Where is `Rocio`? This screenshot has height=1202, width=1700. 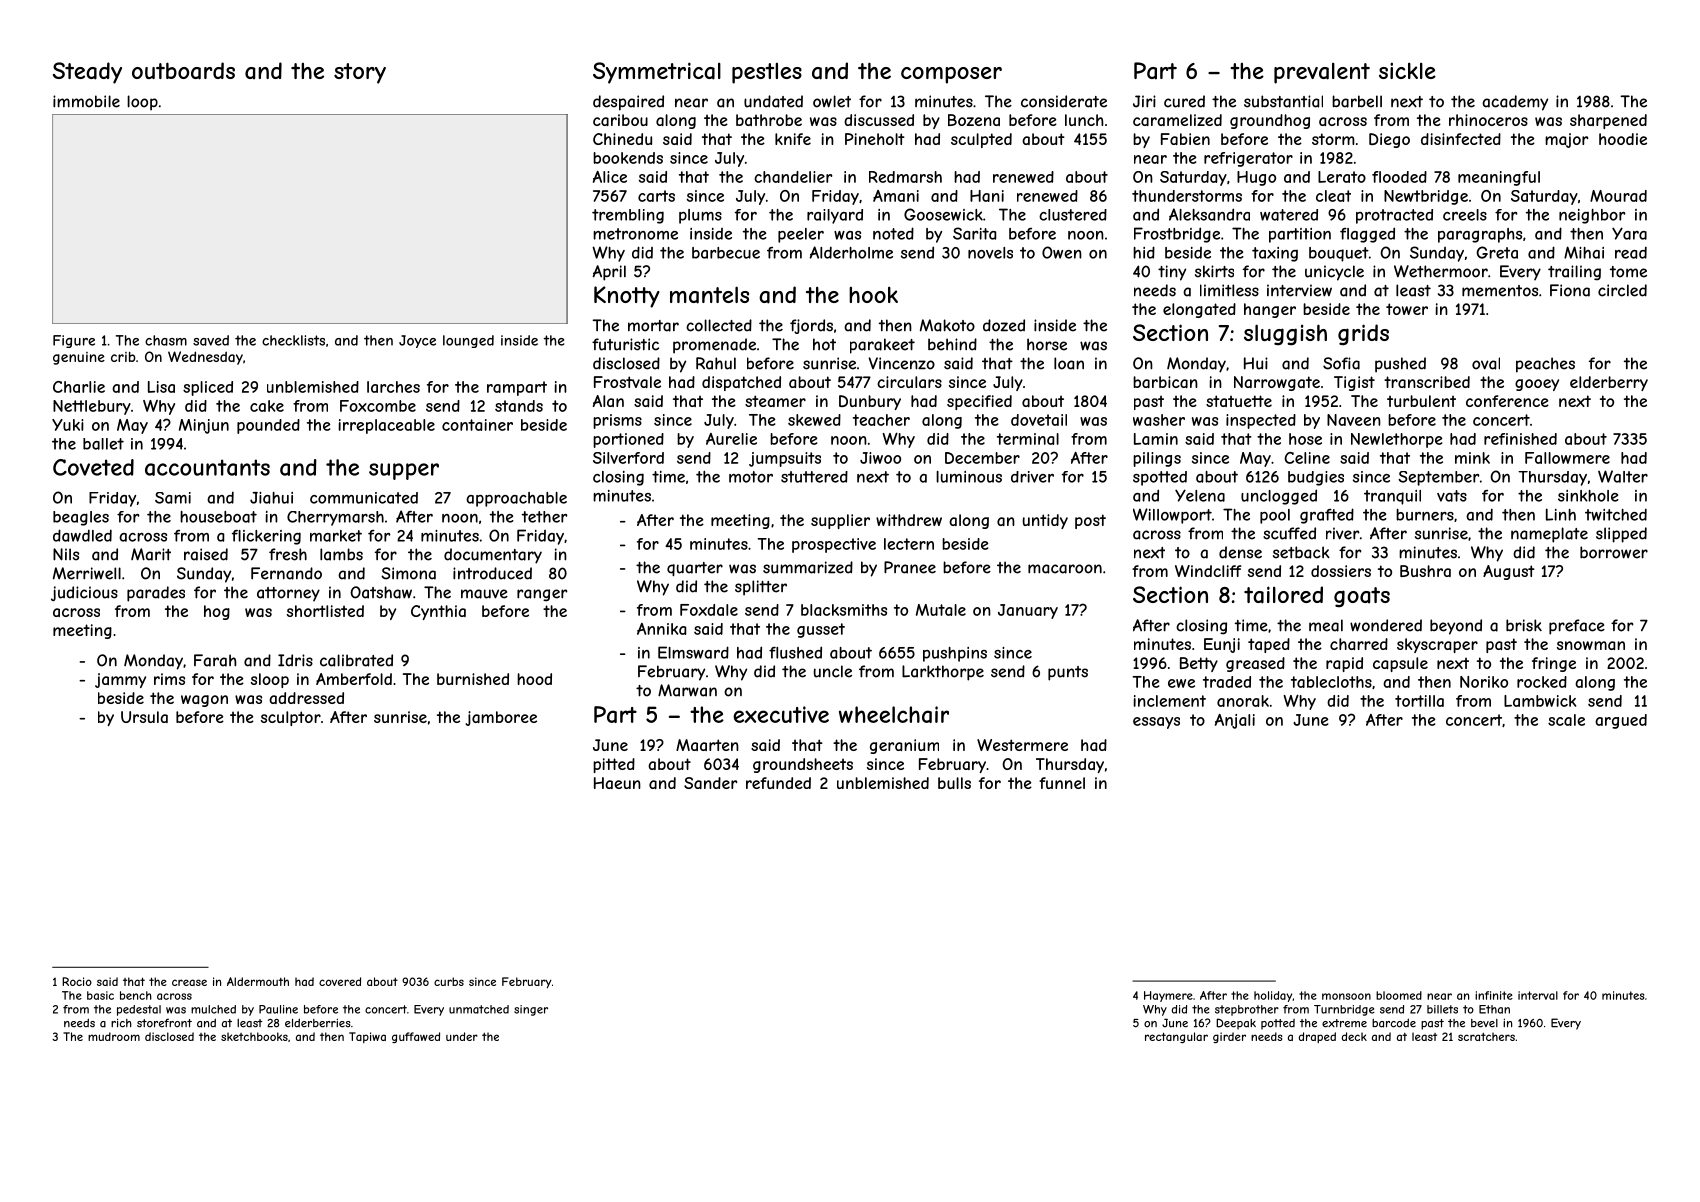
Rocio is located at coordinates (77, 981).
